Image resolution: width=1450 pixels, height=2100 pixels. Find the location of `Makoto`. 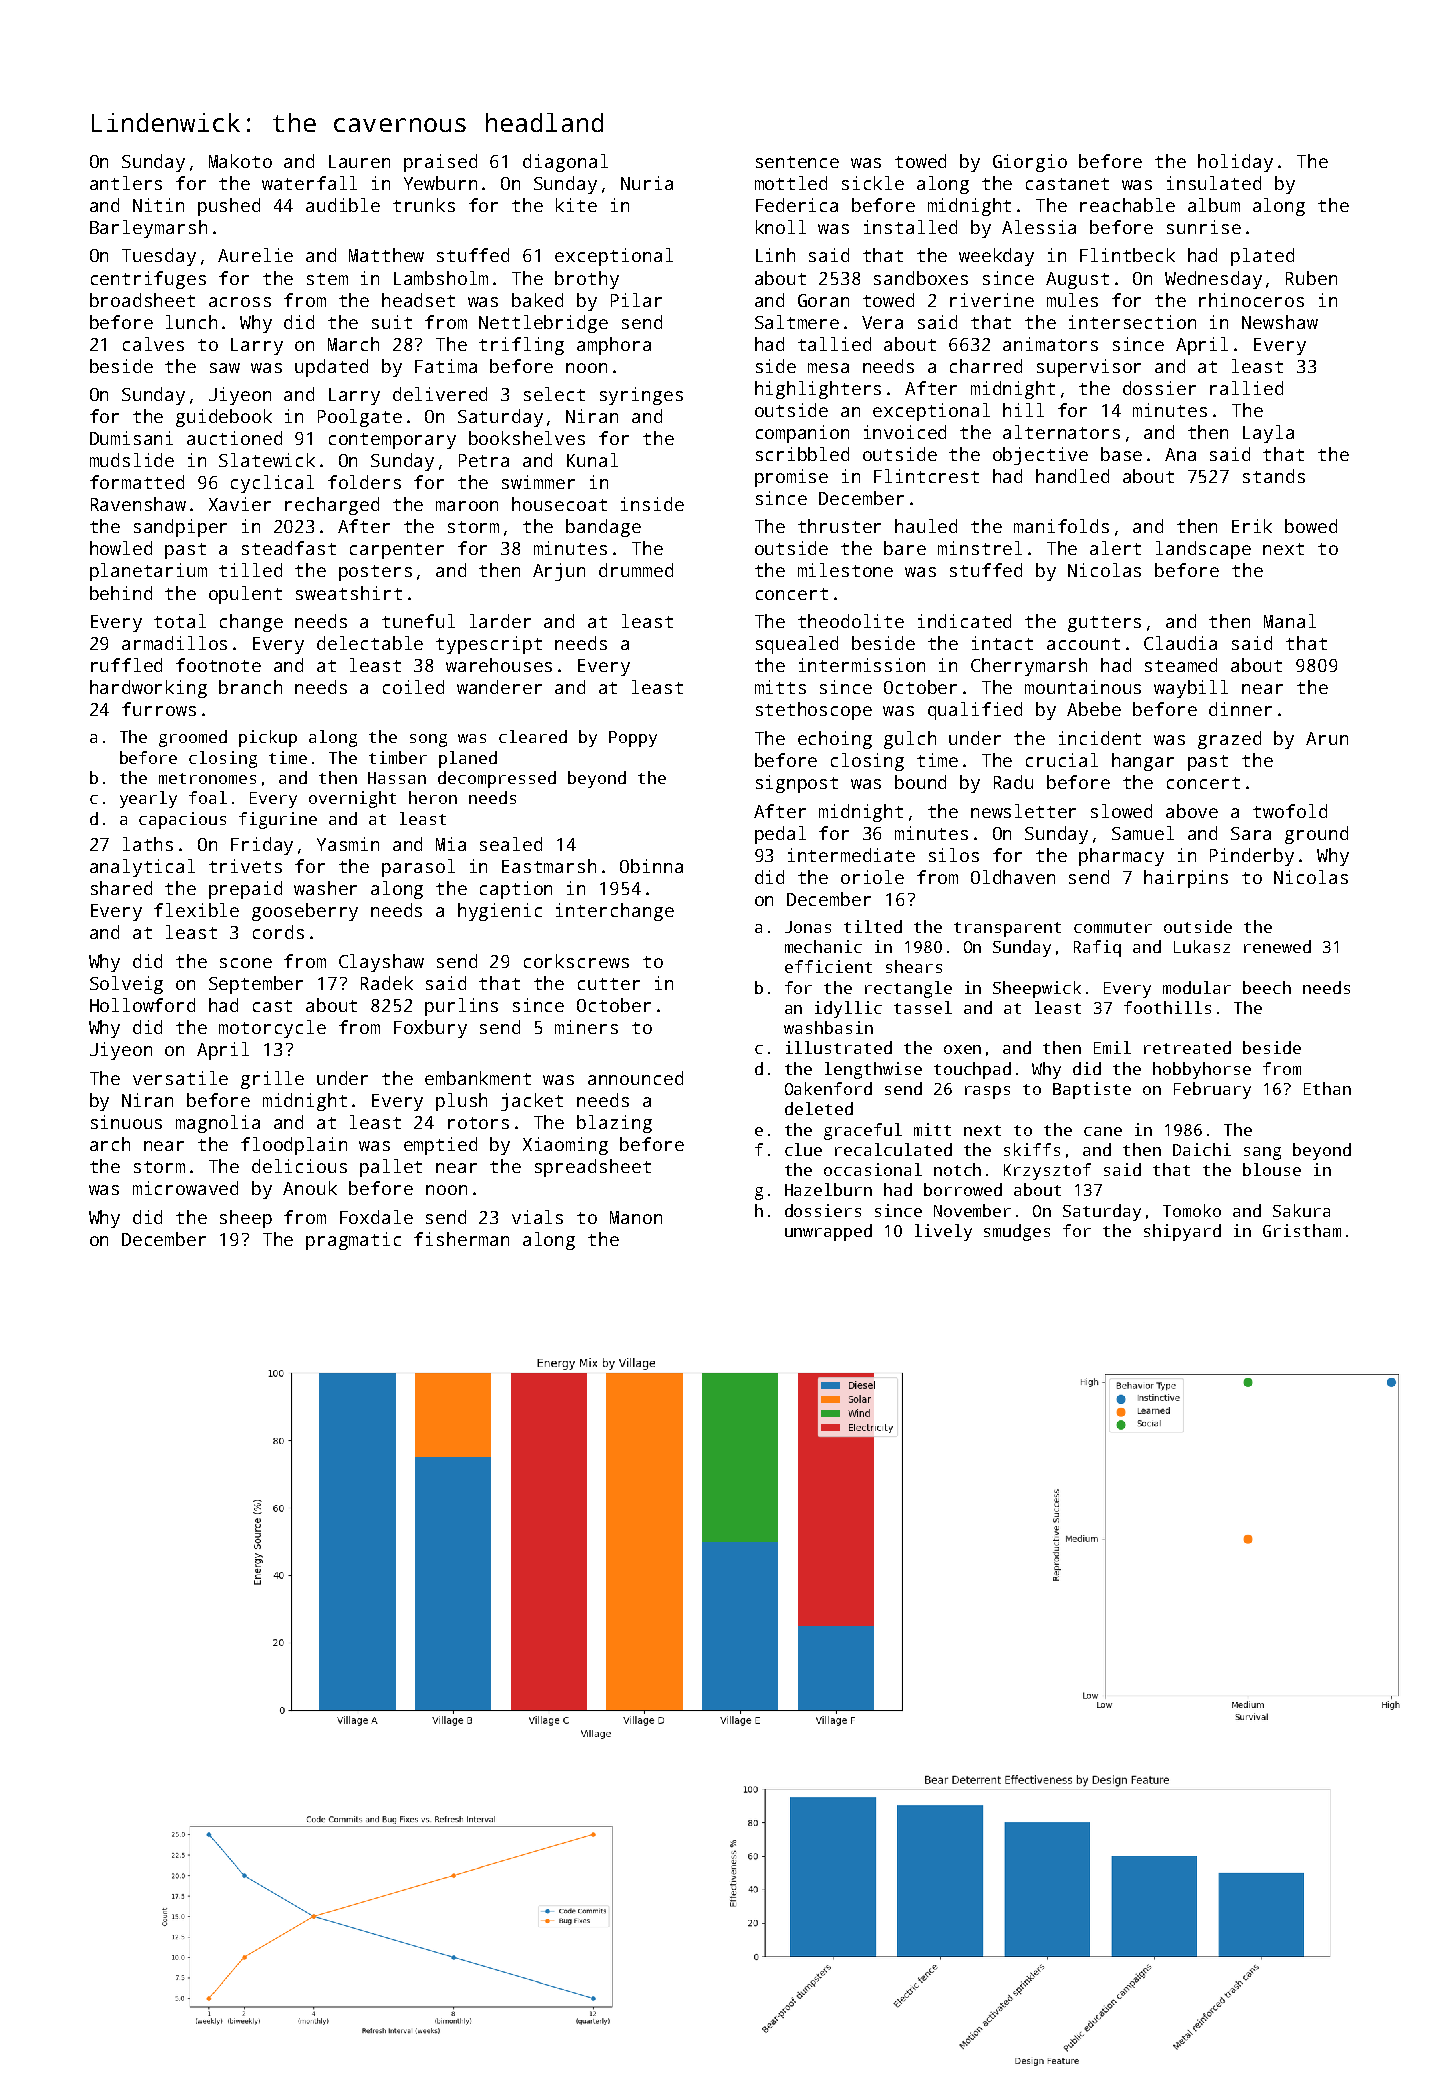

Makoto is located at coordinates (240, 161).
